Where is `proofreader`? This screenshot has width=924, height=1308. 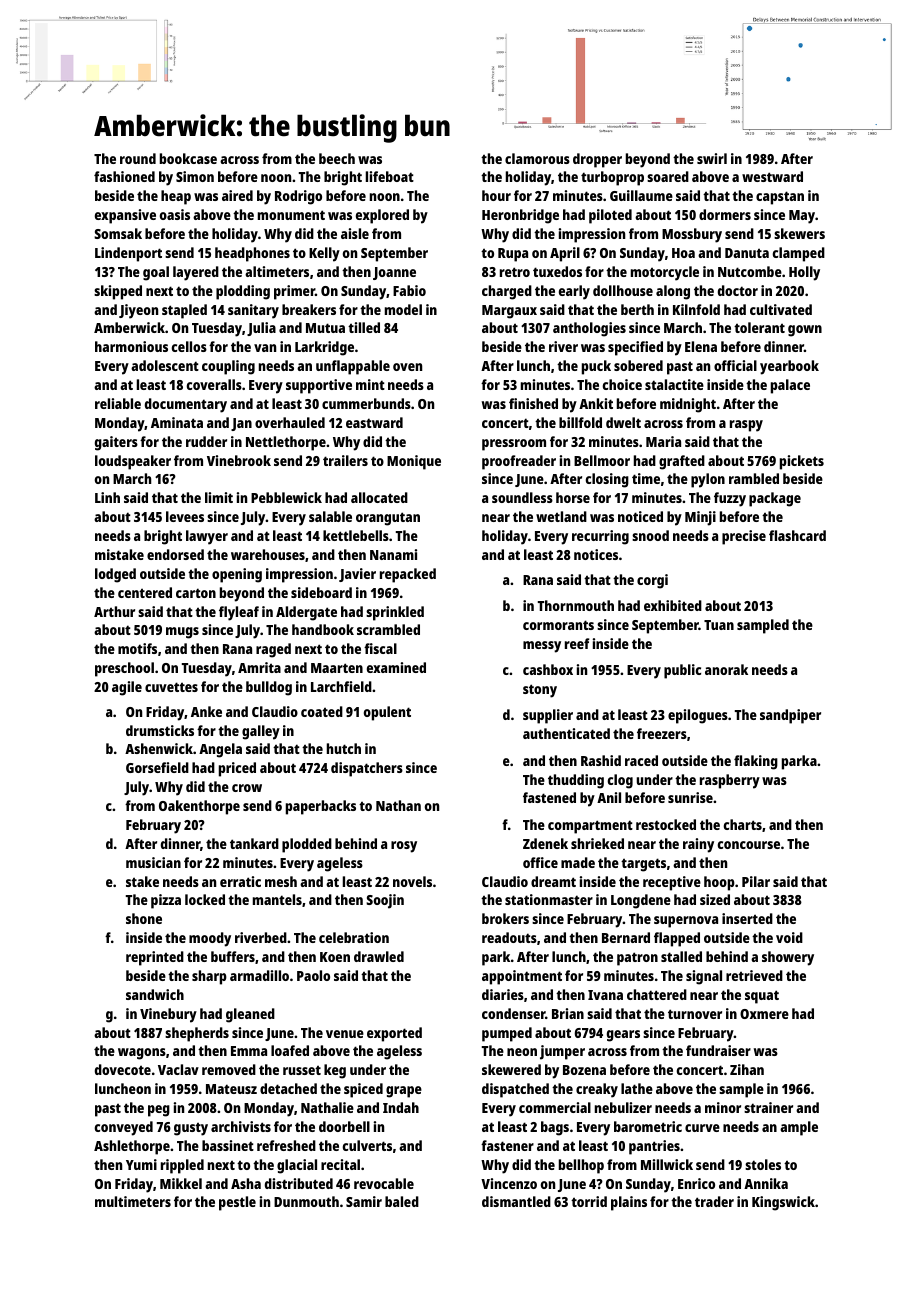
proofreader is located at coordinates (519, 462).
